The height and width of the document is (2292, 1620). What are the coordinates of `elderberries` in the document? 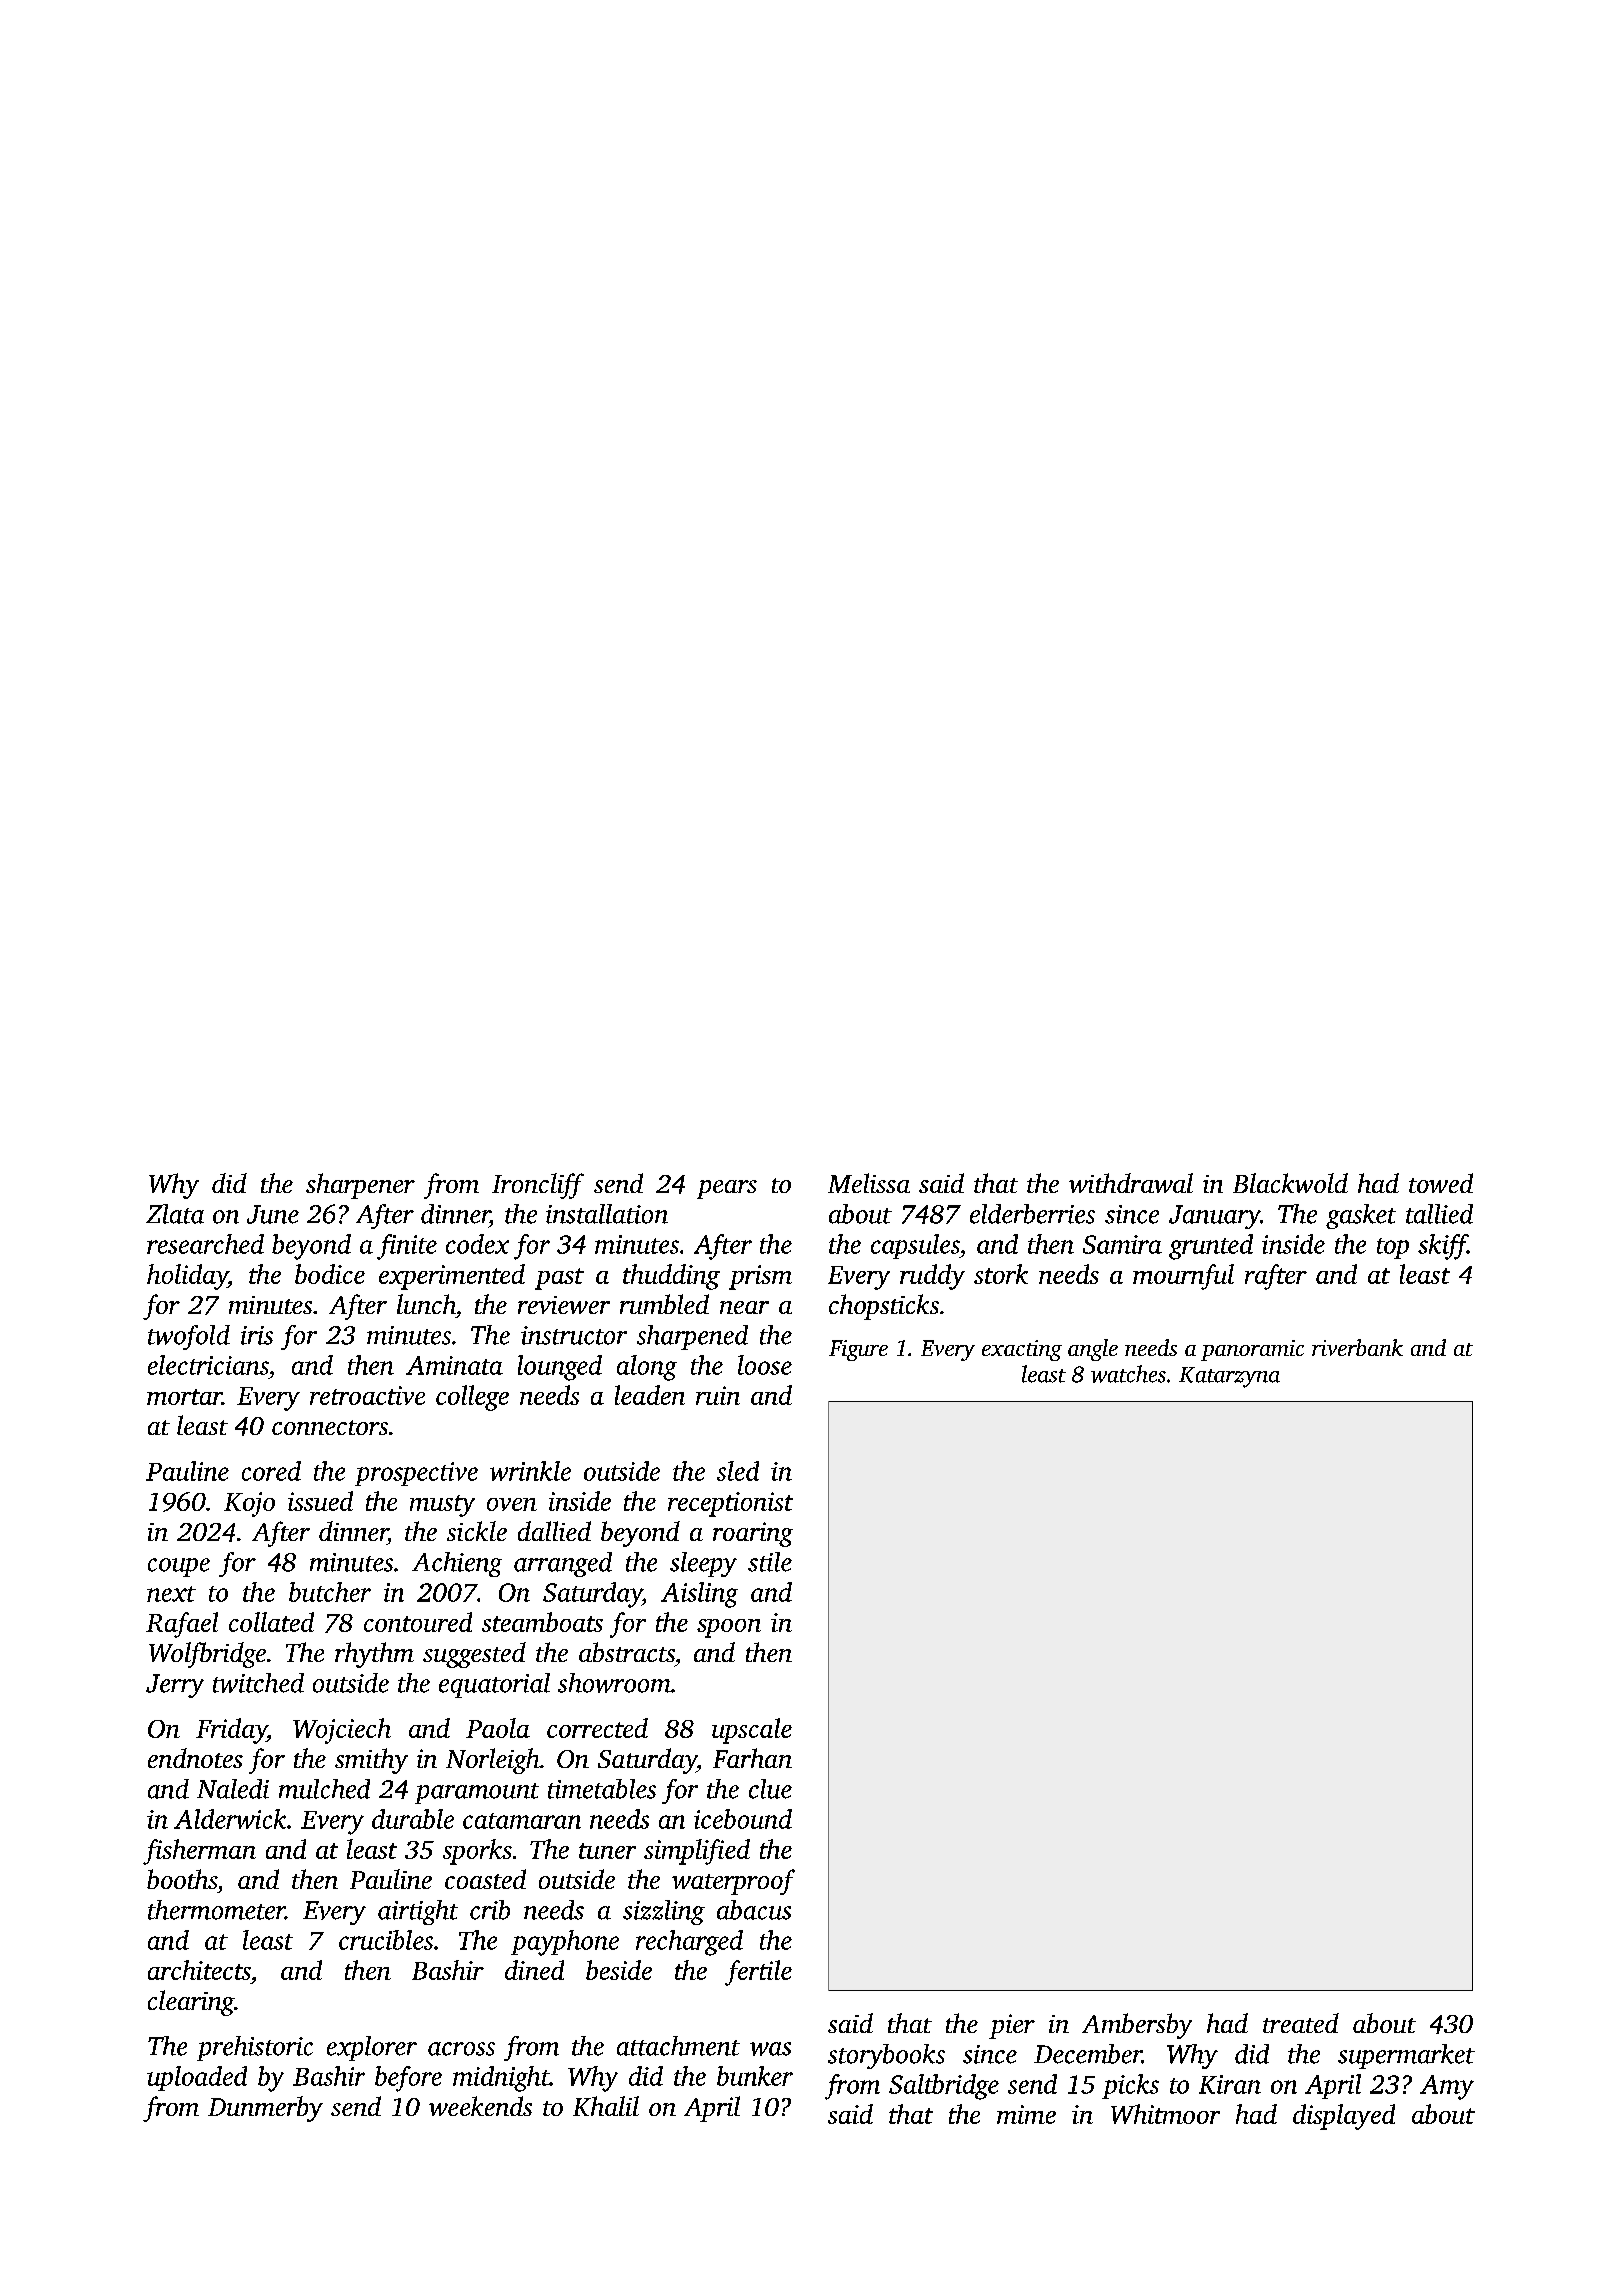 It's located at (1032, 1214).
